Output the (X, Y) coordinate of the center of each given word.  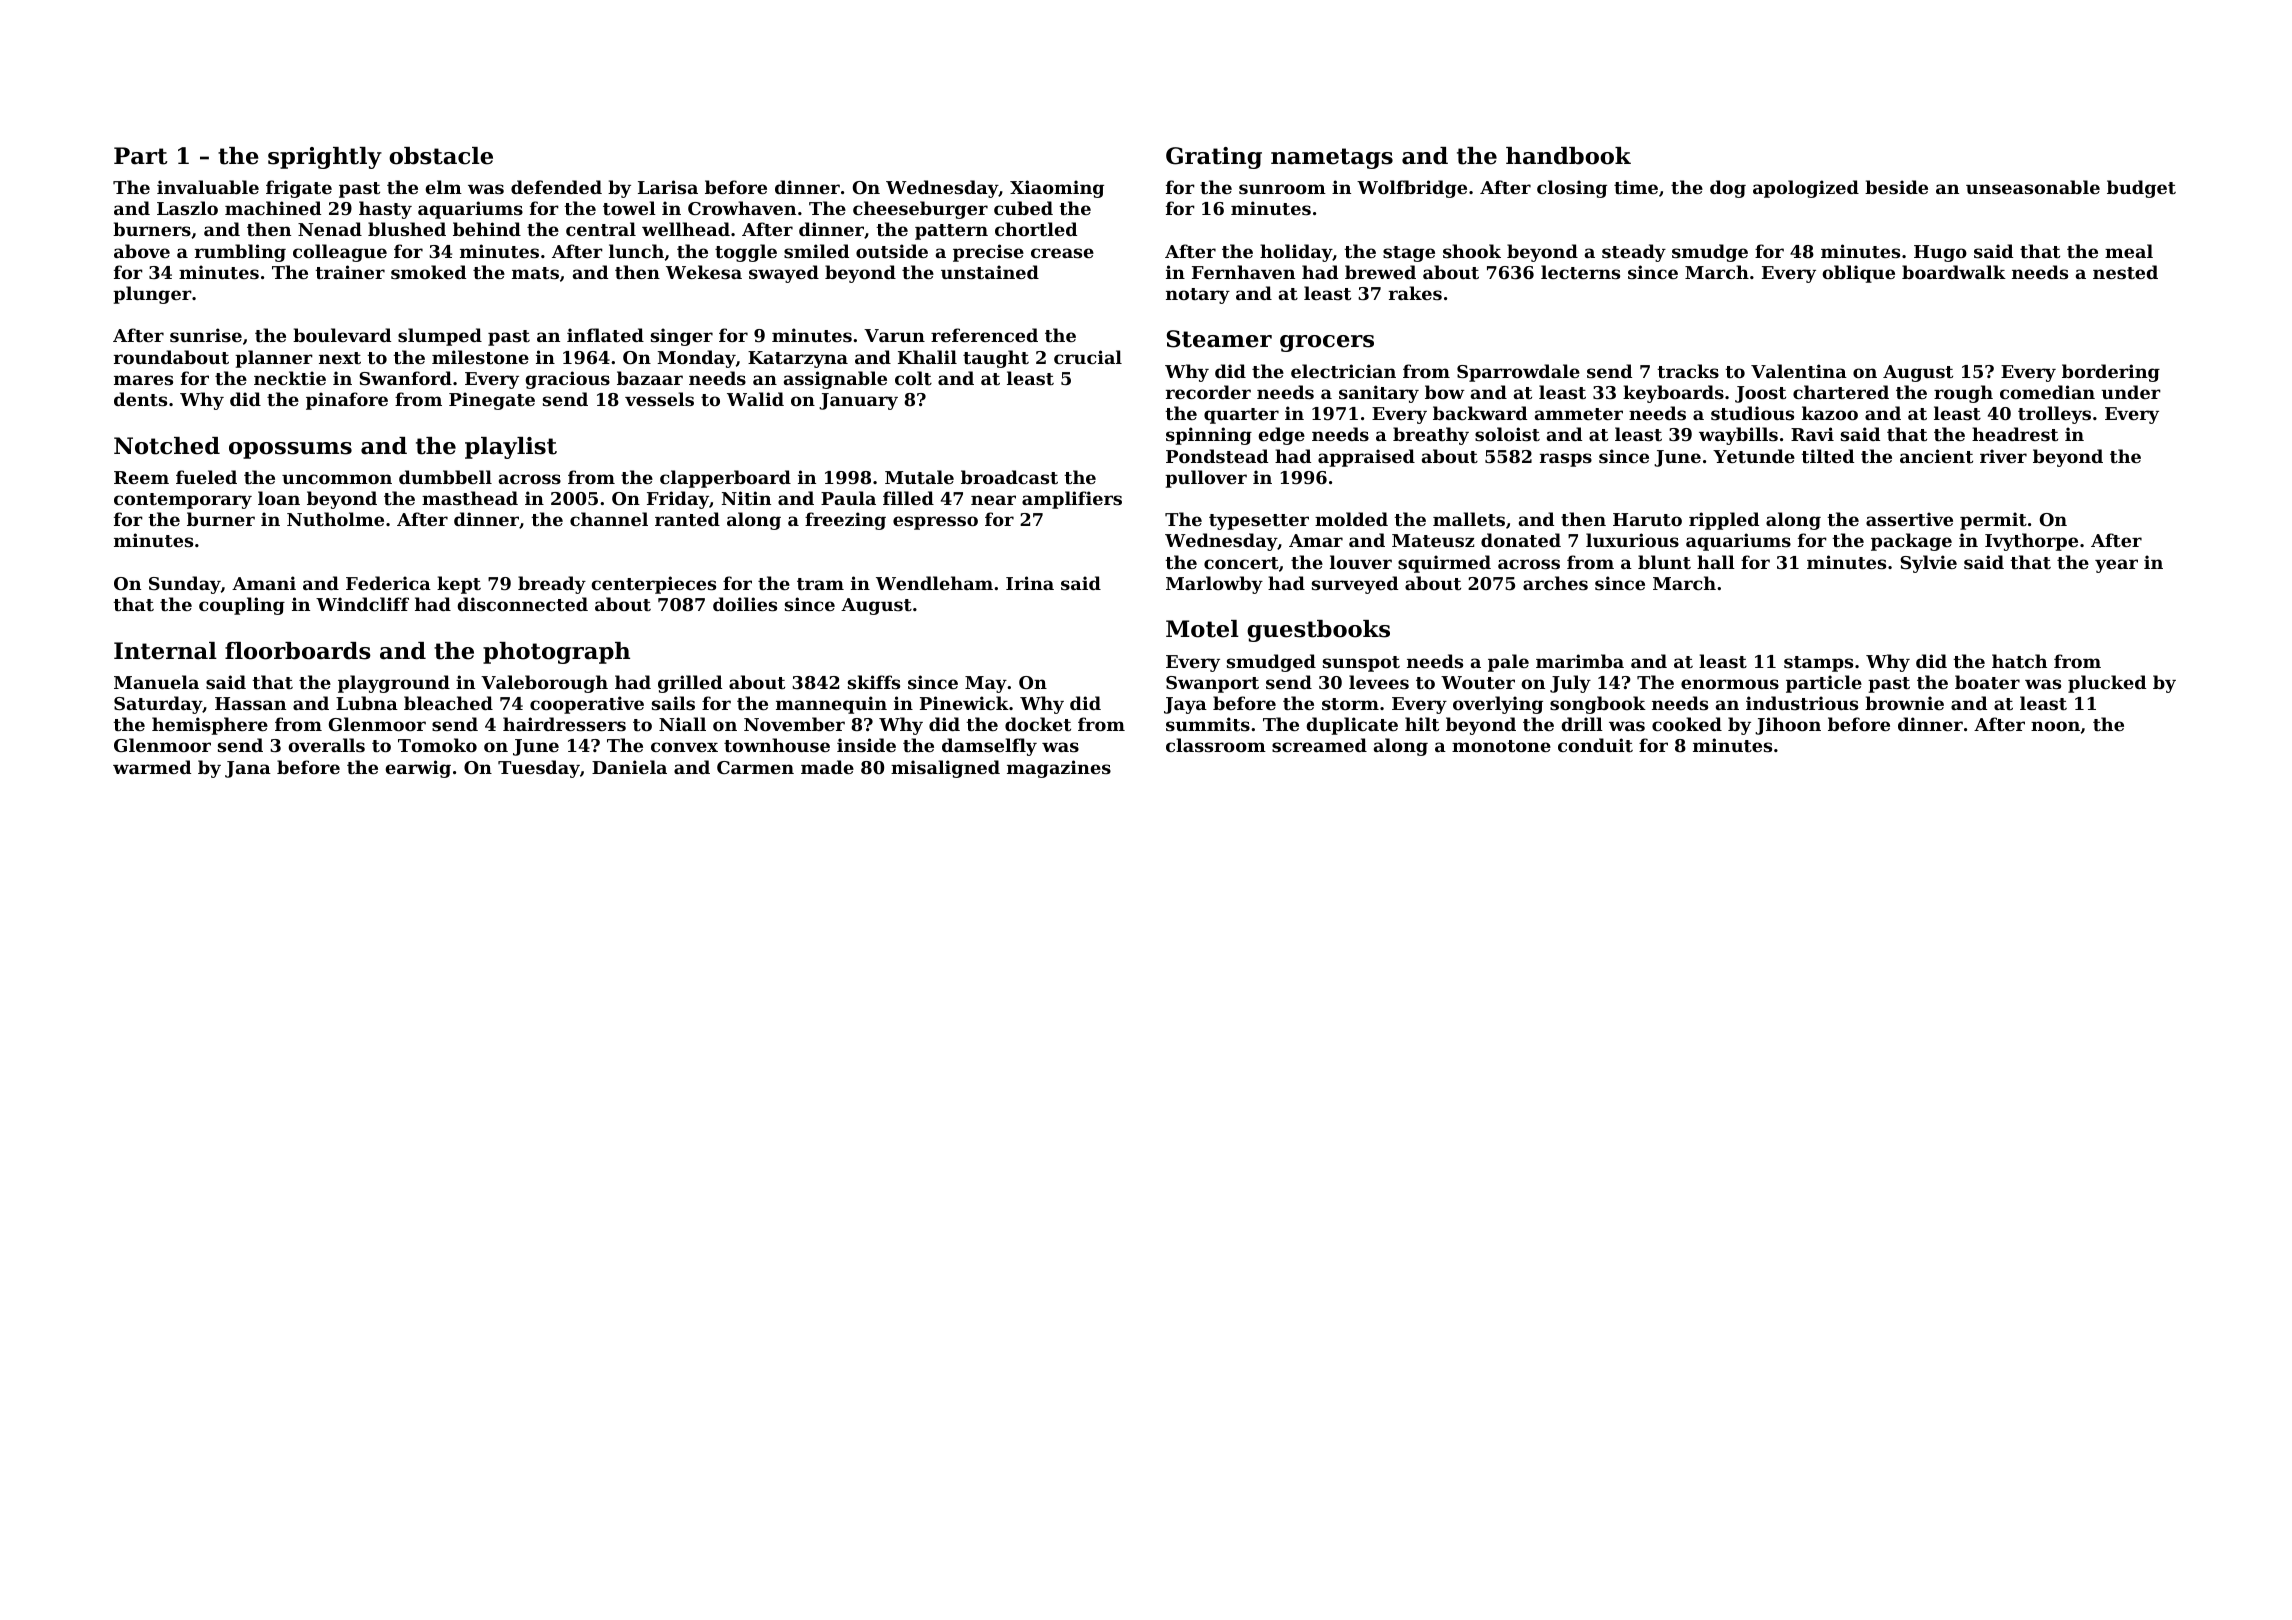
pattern (951, 232)
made (827, 767)
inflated (605, 335)
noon (2055, 726)
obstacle (441, 156)
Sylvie (1928, 564)
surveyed (1355, 585)
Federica (388, 583)
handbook (1568, 156)
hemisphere (210, 726)
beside (1896, 187)
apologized (1806, 189)
